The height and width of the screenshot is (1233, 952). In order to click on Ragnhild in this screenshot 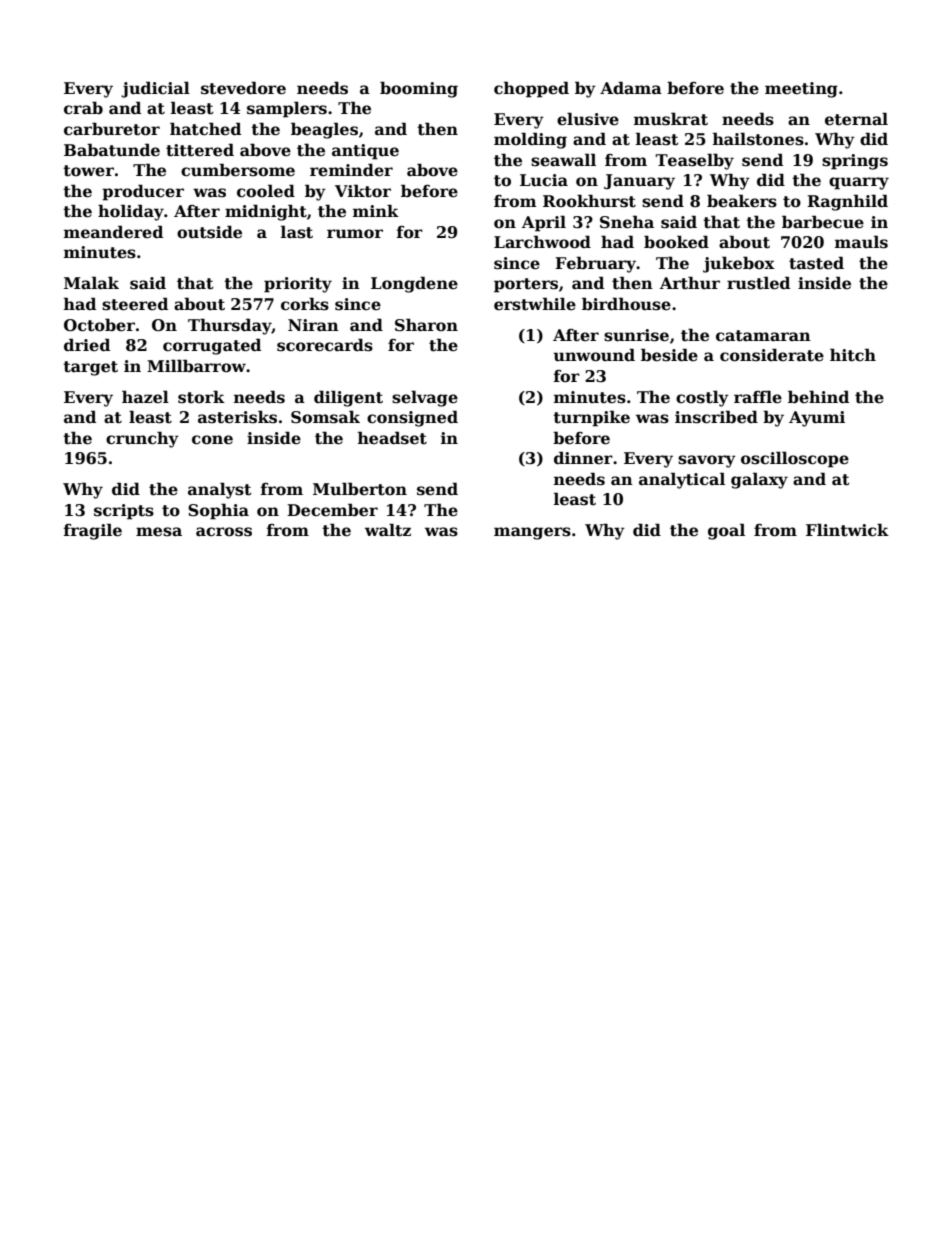, I will do `click(847, 202)`.
